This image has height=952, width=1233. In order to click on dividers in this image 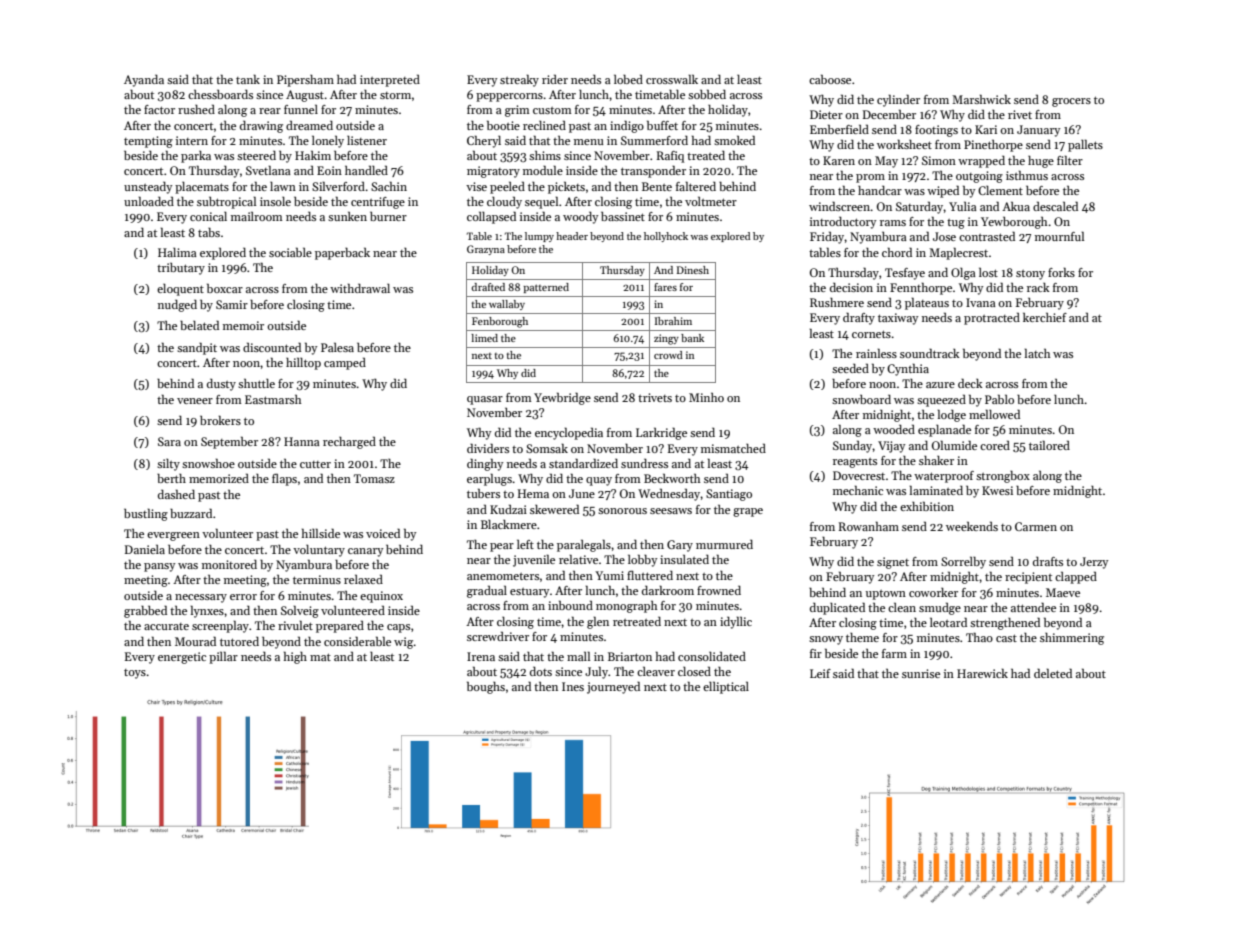, I will do `click(488, 448)`.
